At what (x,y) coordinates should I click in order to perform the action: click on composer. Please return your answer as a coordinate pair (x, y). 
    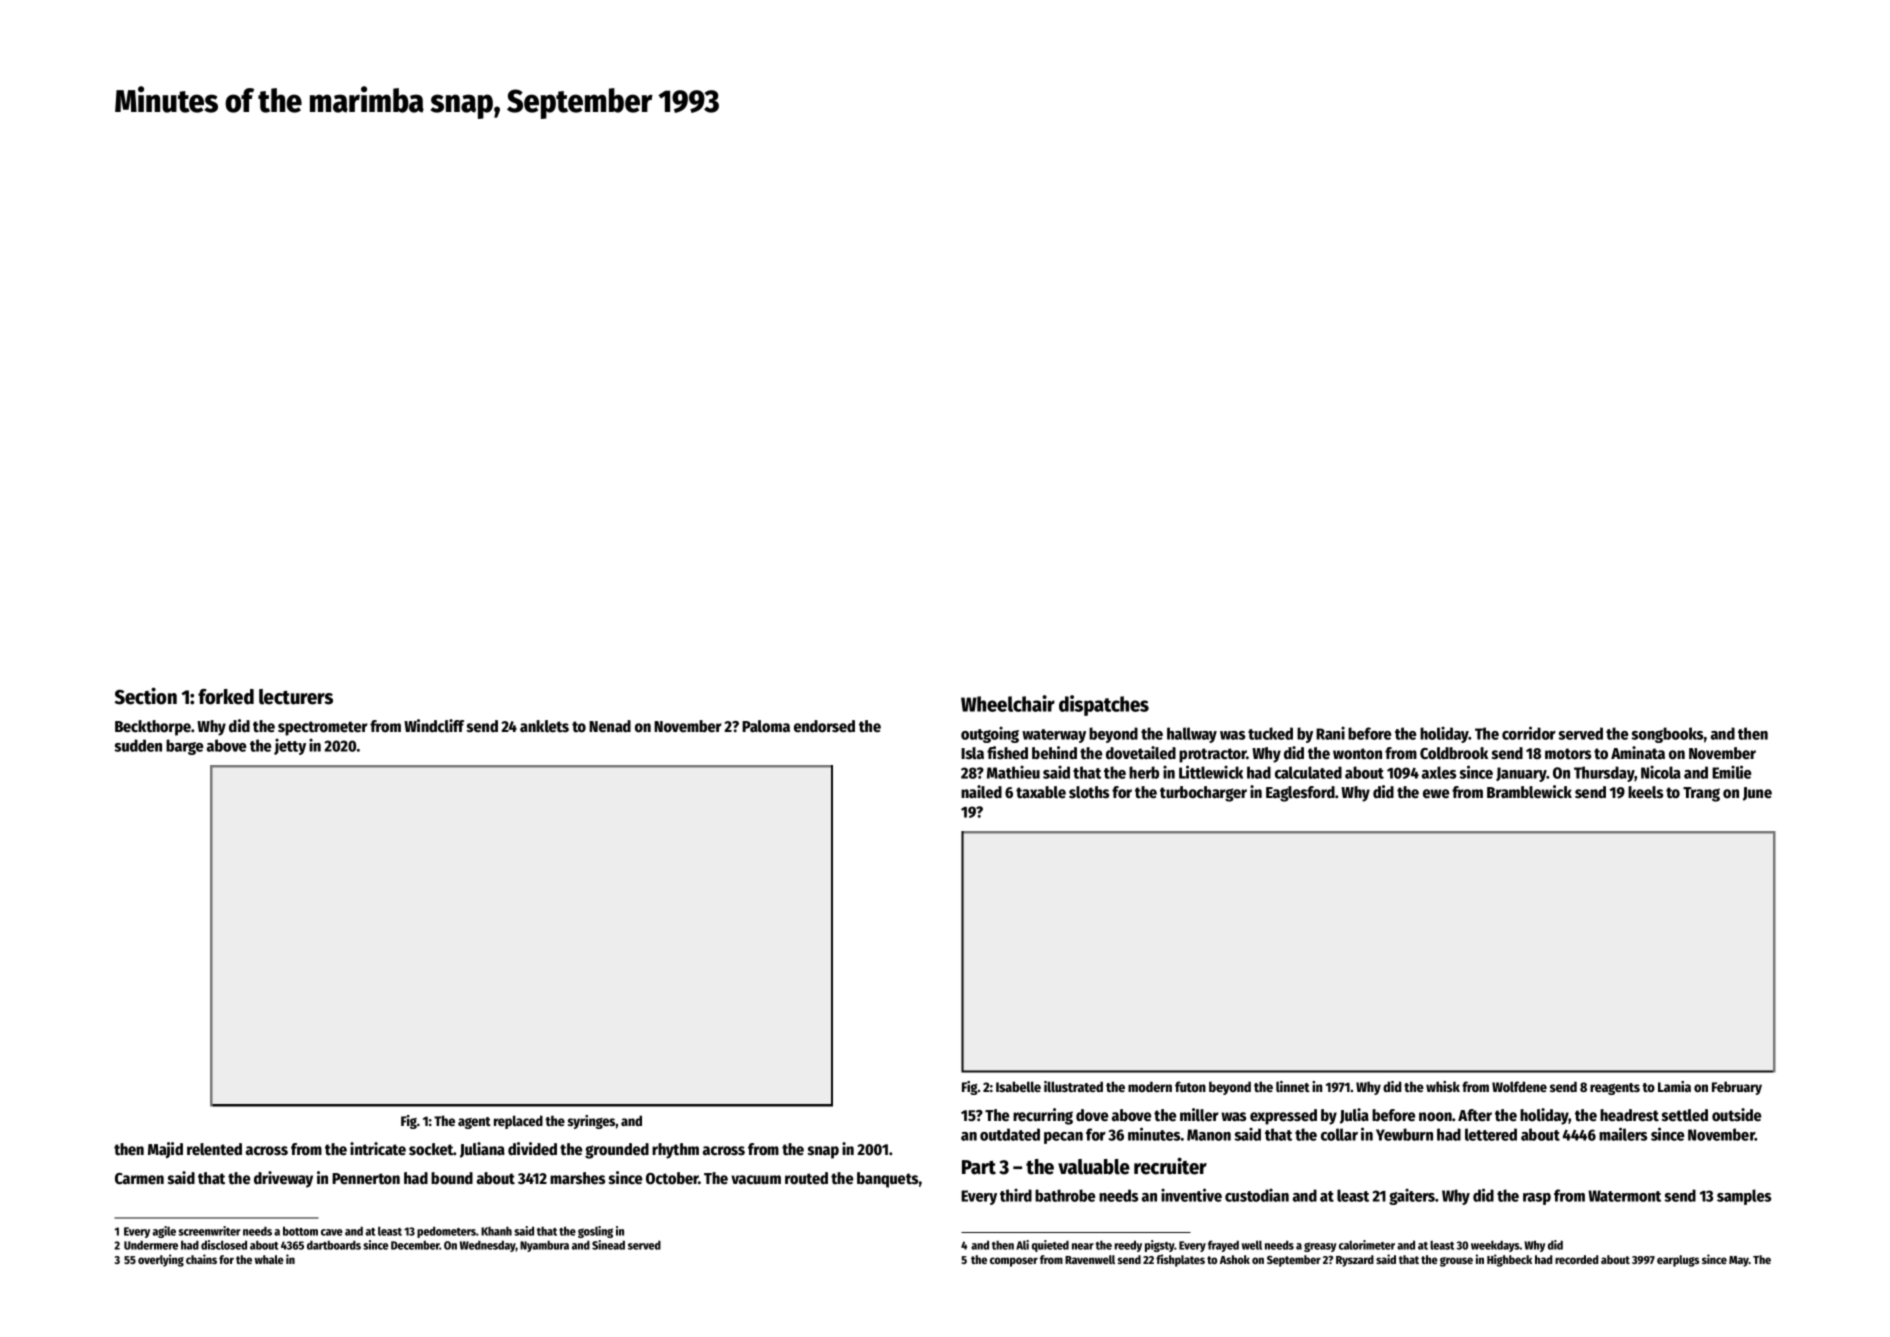
    Looking at the image, I should click on (1014, 1262).
